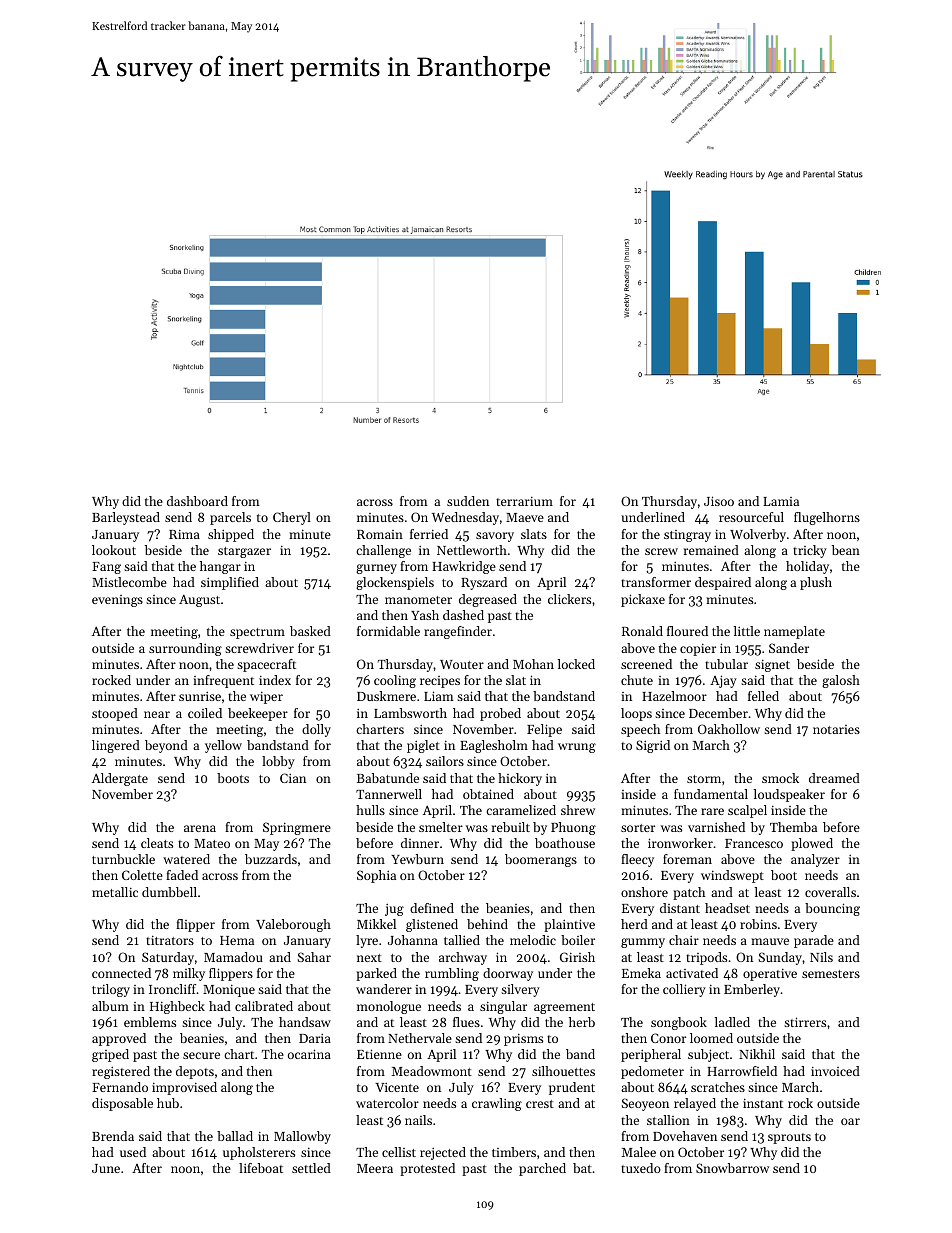 The height and width of the screenshot is (1233, 952). I want to click on floured, so click(687, 631).
